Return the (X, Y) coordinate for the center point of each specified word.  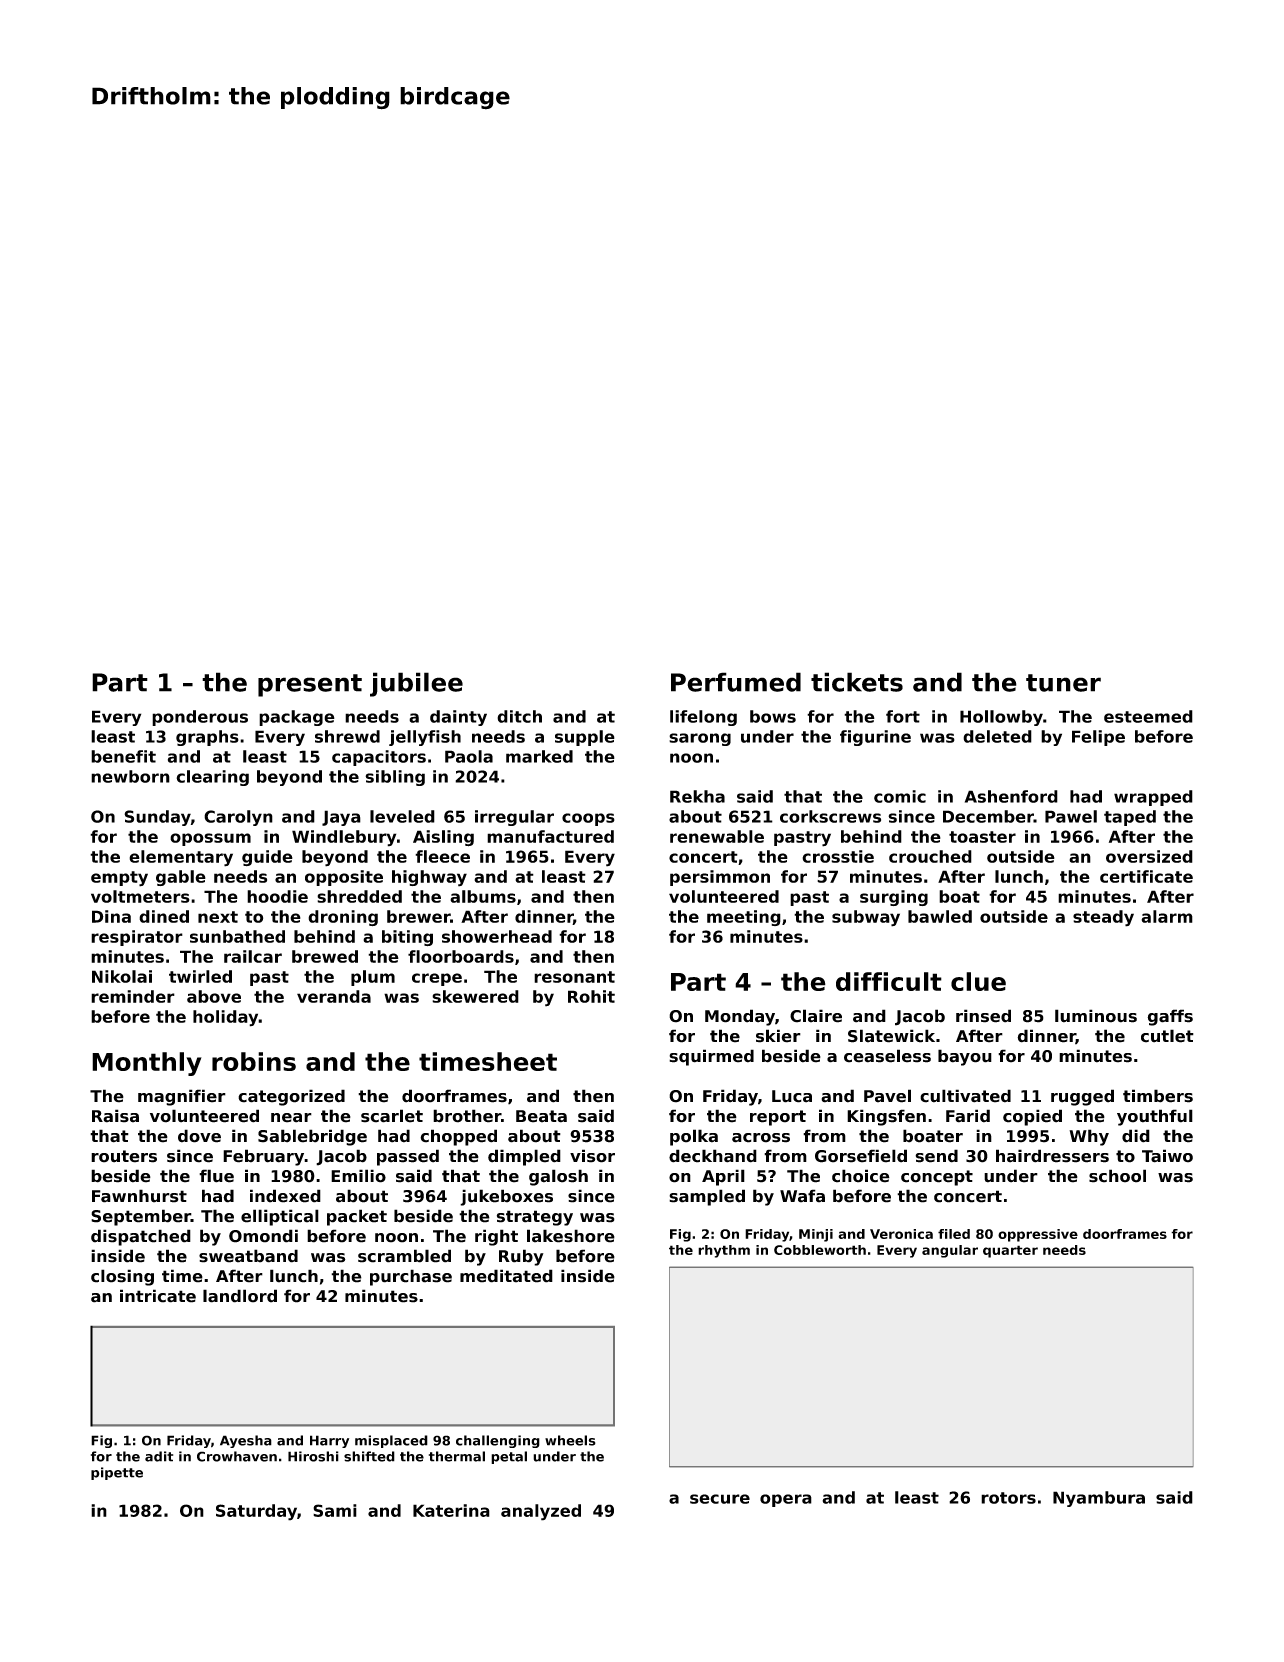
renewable (717, 836)
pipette (117, 1473)
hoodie (277, 896)
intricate (158, 1296)
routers (124, 1156)
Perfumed (736, 682)
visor (592, 1156)
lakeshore (571, 1236)
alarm (1167, 916)
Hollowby (1001, 718)
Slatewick (891, 1036)
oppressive (1038, 1235)
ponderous (200, 718)
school (1117, 1176)
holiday (226, 1018)
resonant (574, 977)
